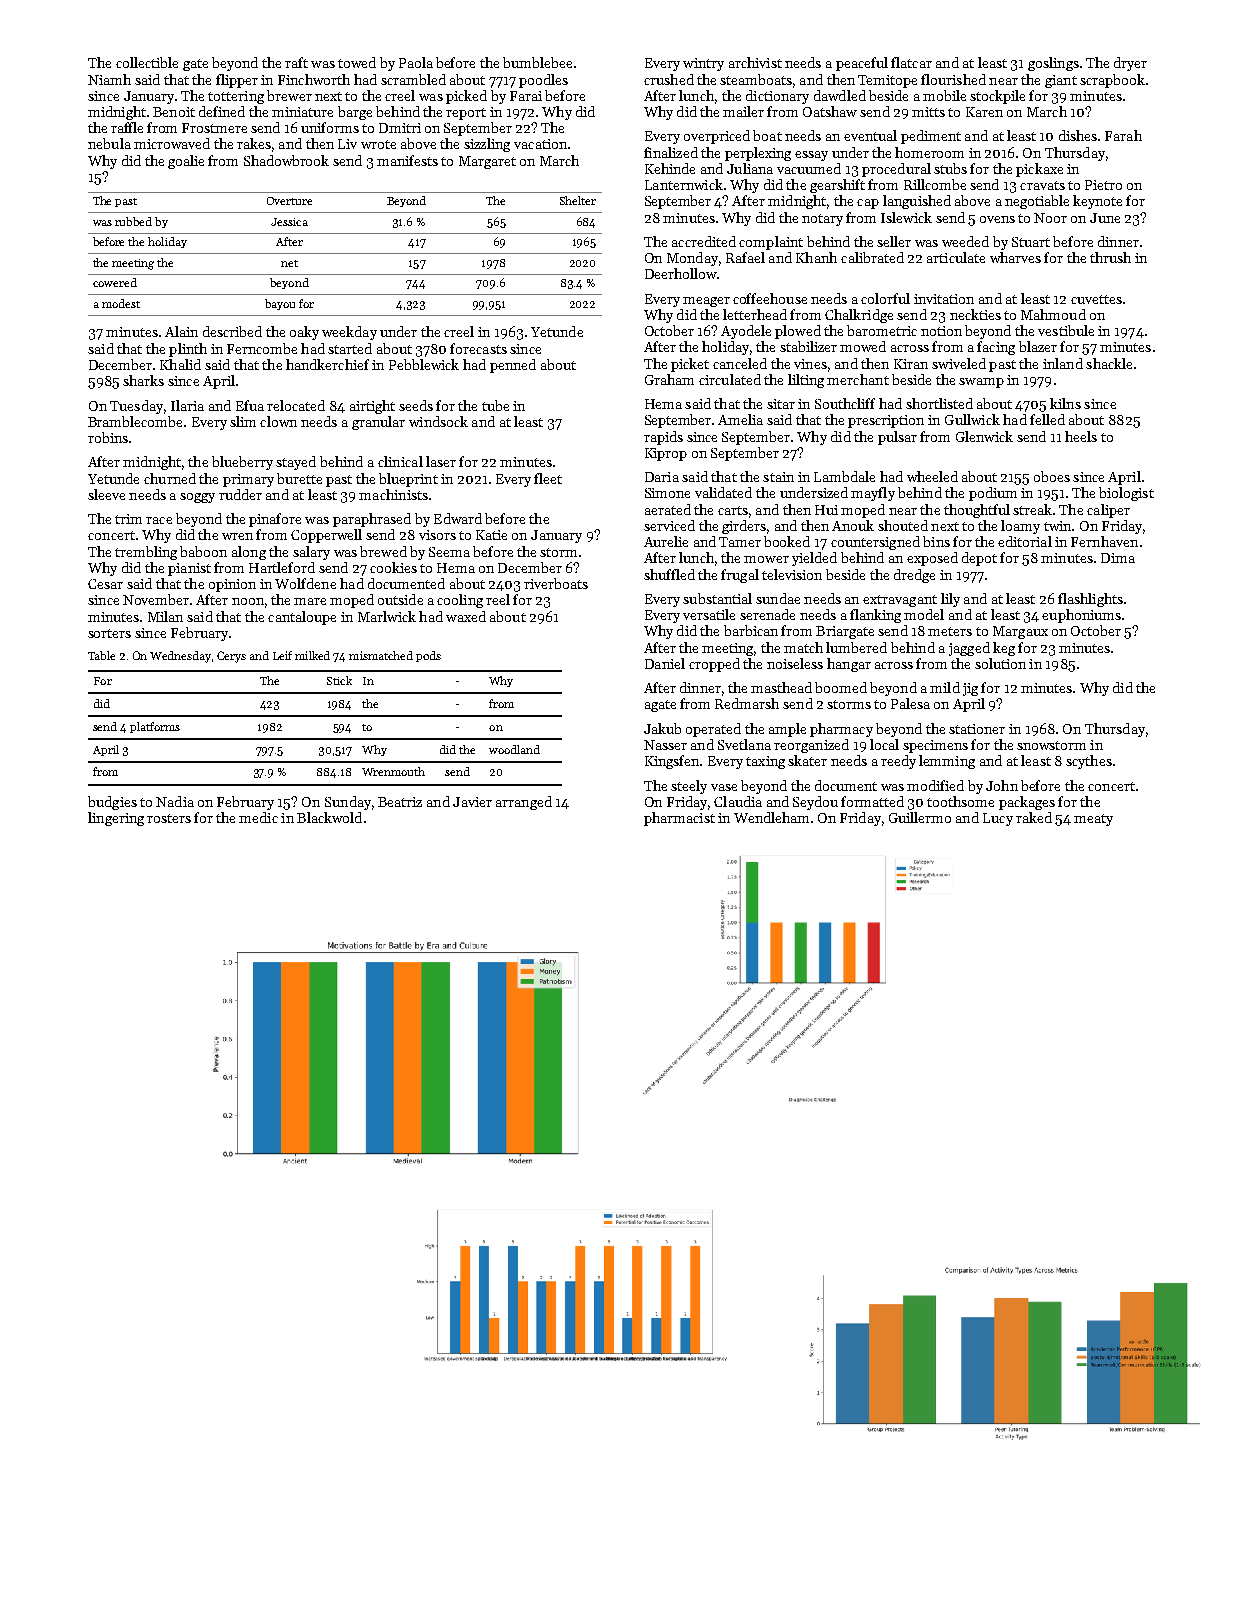  Describe the element at coordinates (121, 303) in the screenshot. I see `modest` at that location.
